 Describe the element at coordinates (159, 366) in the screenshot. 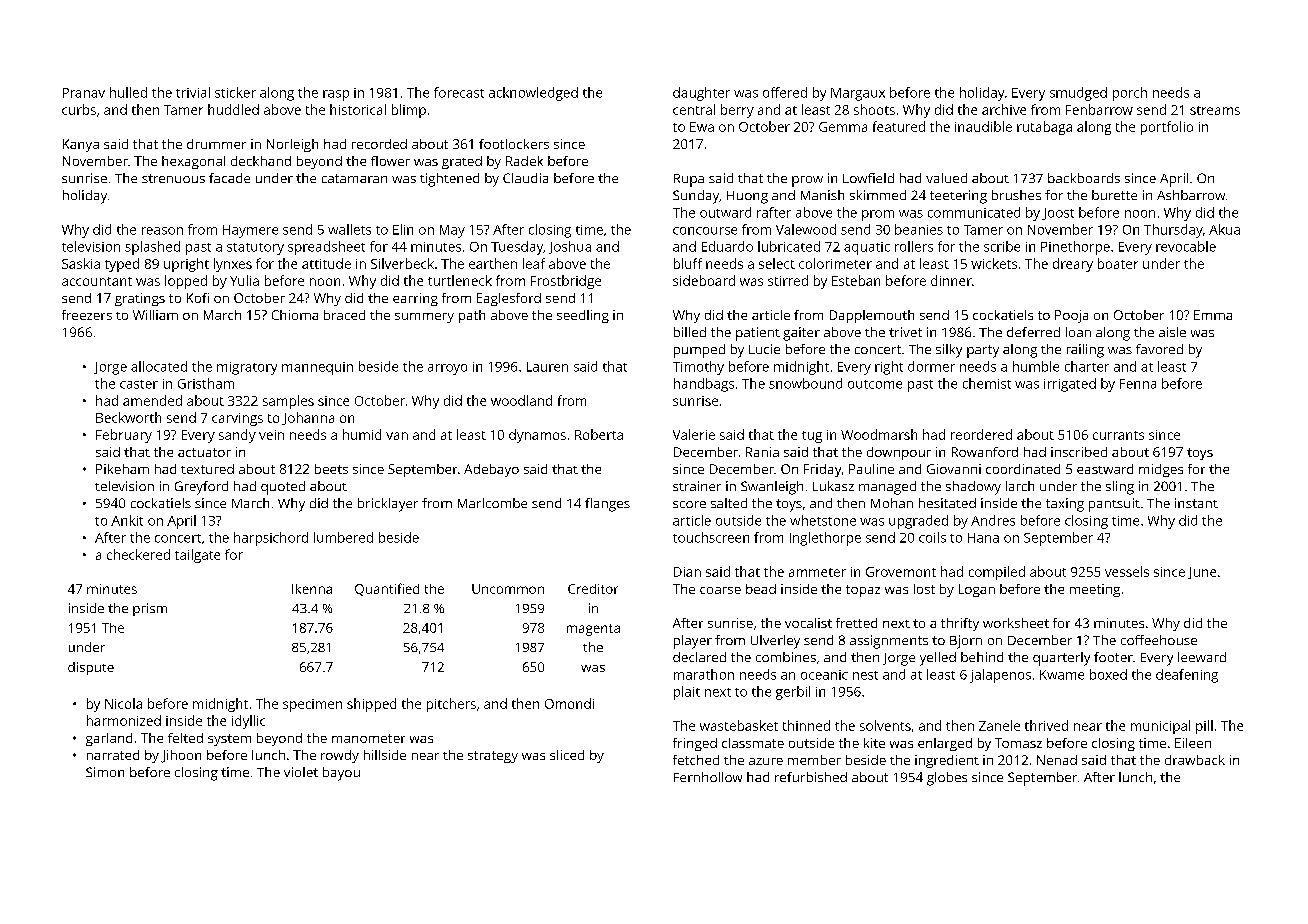

I see `allocated` at that location.
